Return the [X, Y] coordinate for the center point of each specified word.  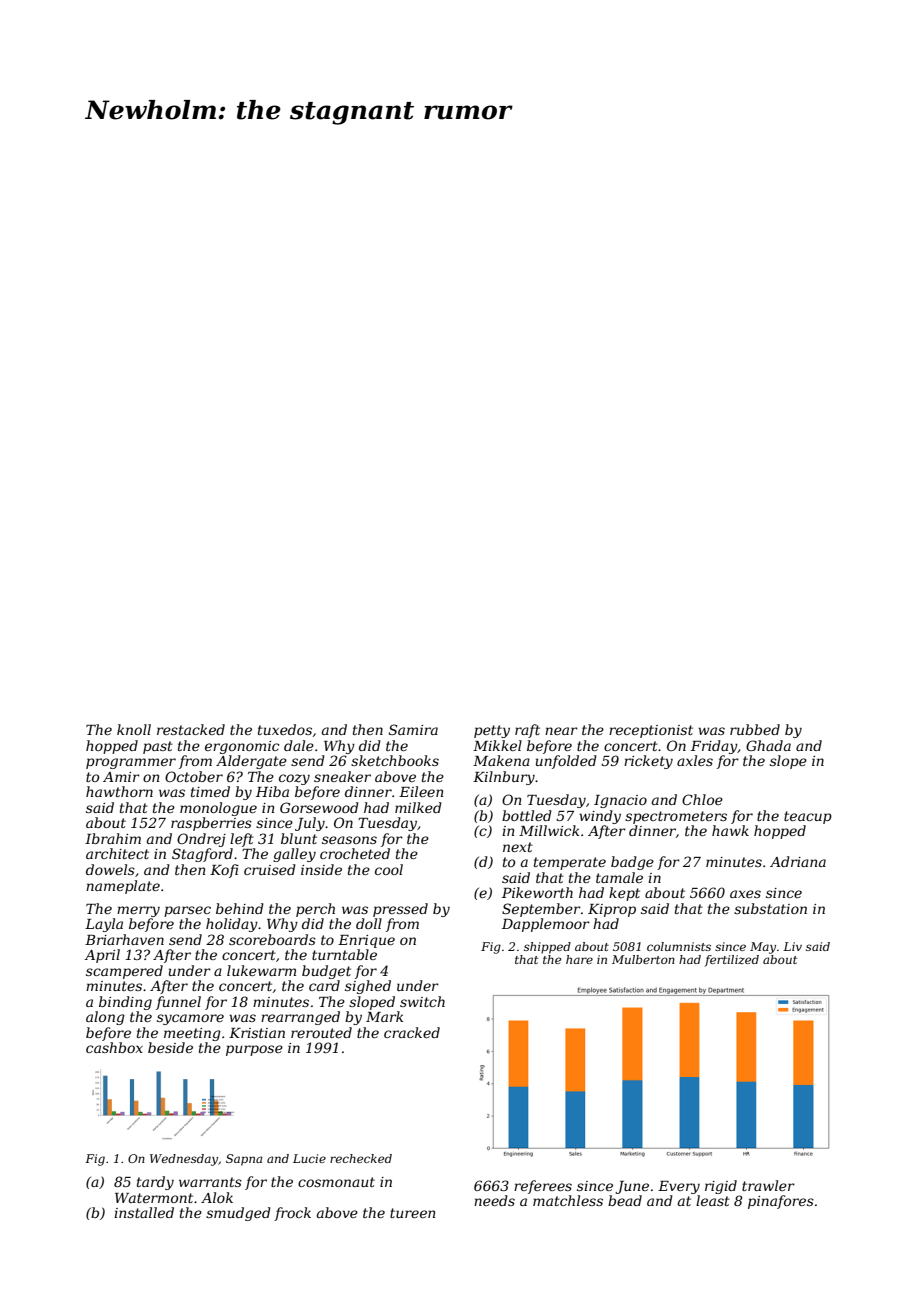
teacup [808, 817]
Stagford [202, 855]
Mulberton [643, 959]
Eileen [421, 791]
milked [418, 807]
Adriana [798, 861]
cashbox [114, 1047]
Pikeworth [537, 892]
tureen [413, 1213]
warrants [210, 1182]
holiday [232, 925]
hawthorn [119, 791]
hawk [730, 830]
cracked [412, 1032]
